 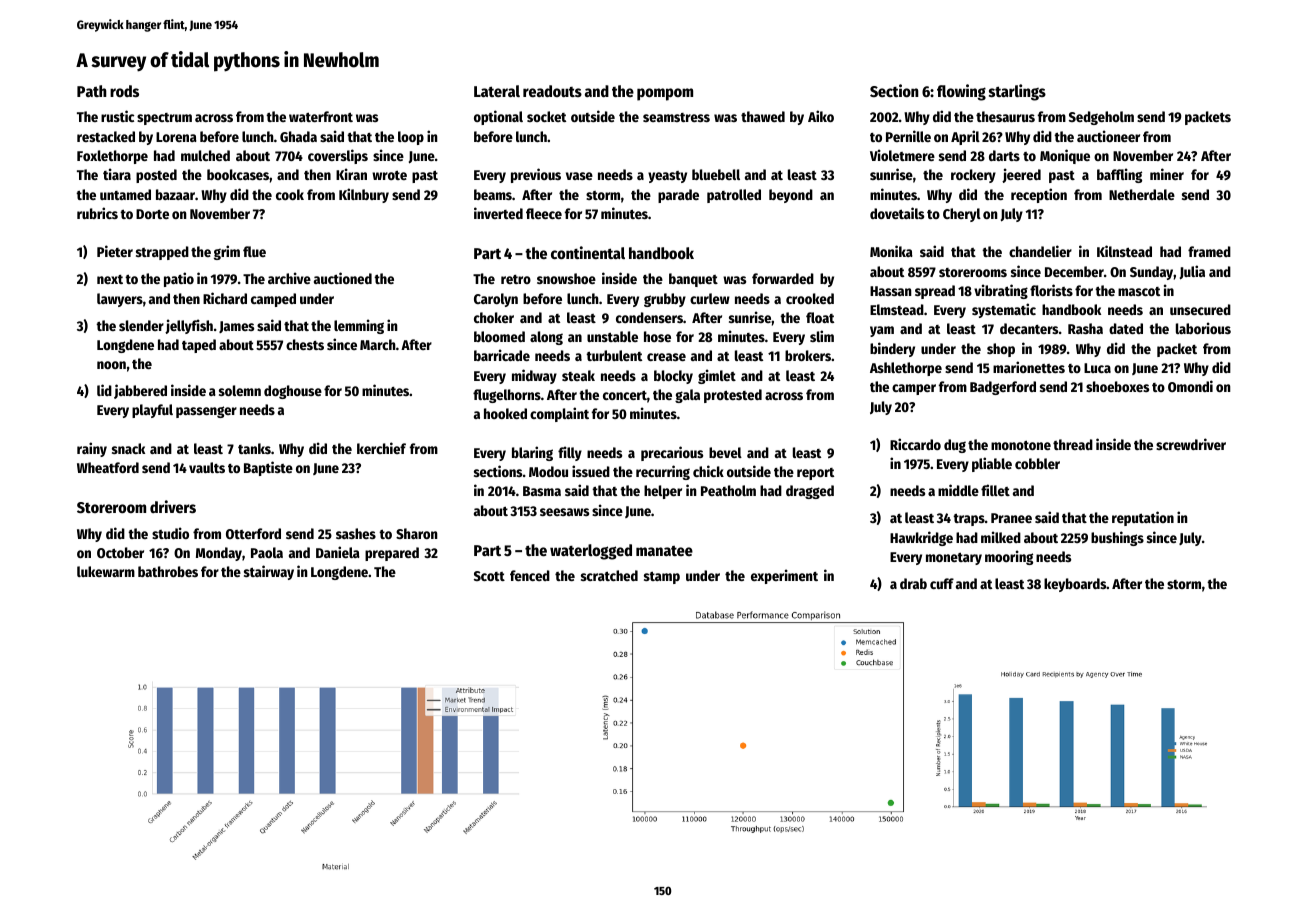 What do you see at coordinates (170, 533) in the page?
I see `studio` at bounding box center [170, 533].
